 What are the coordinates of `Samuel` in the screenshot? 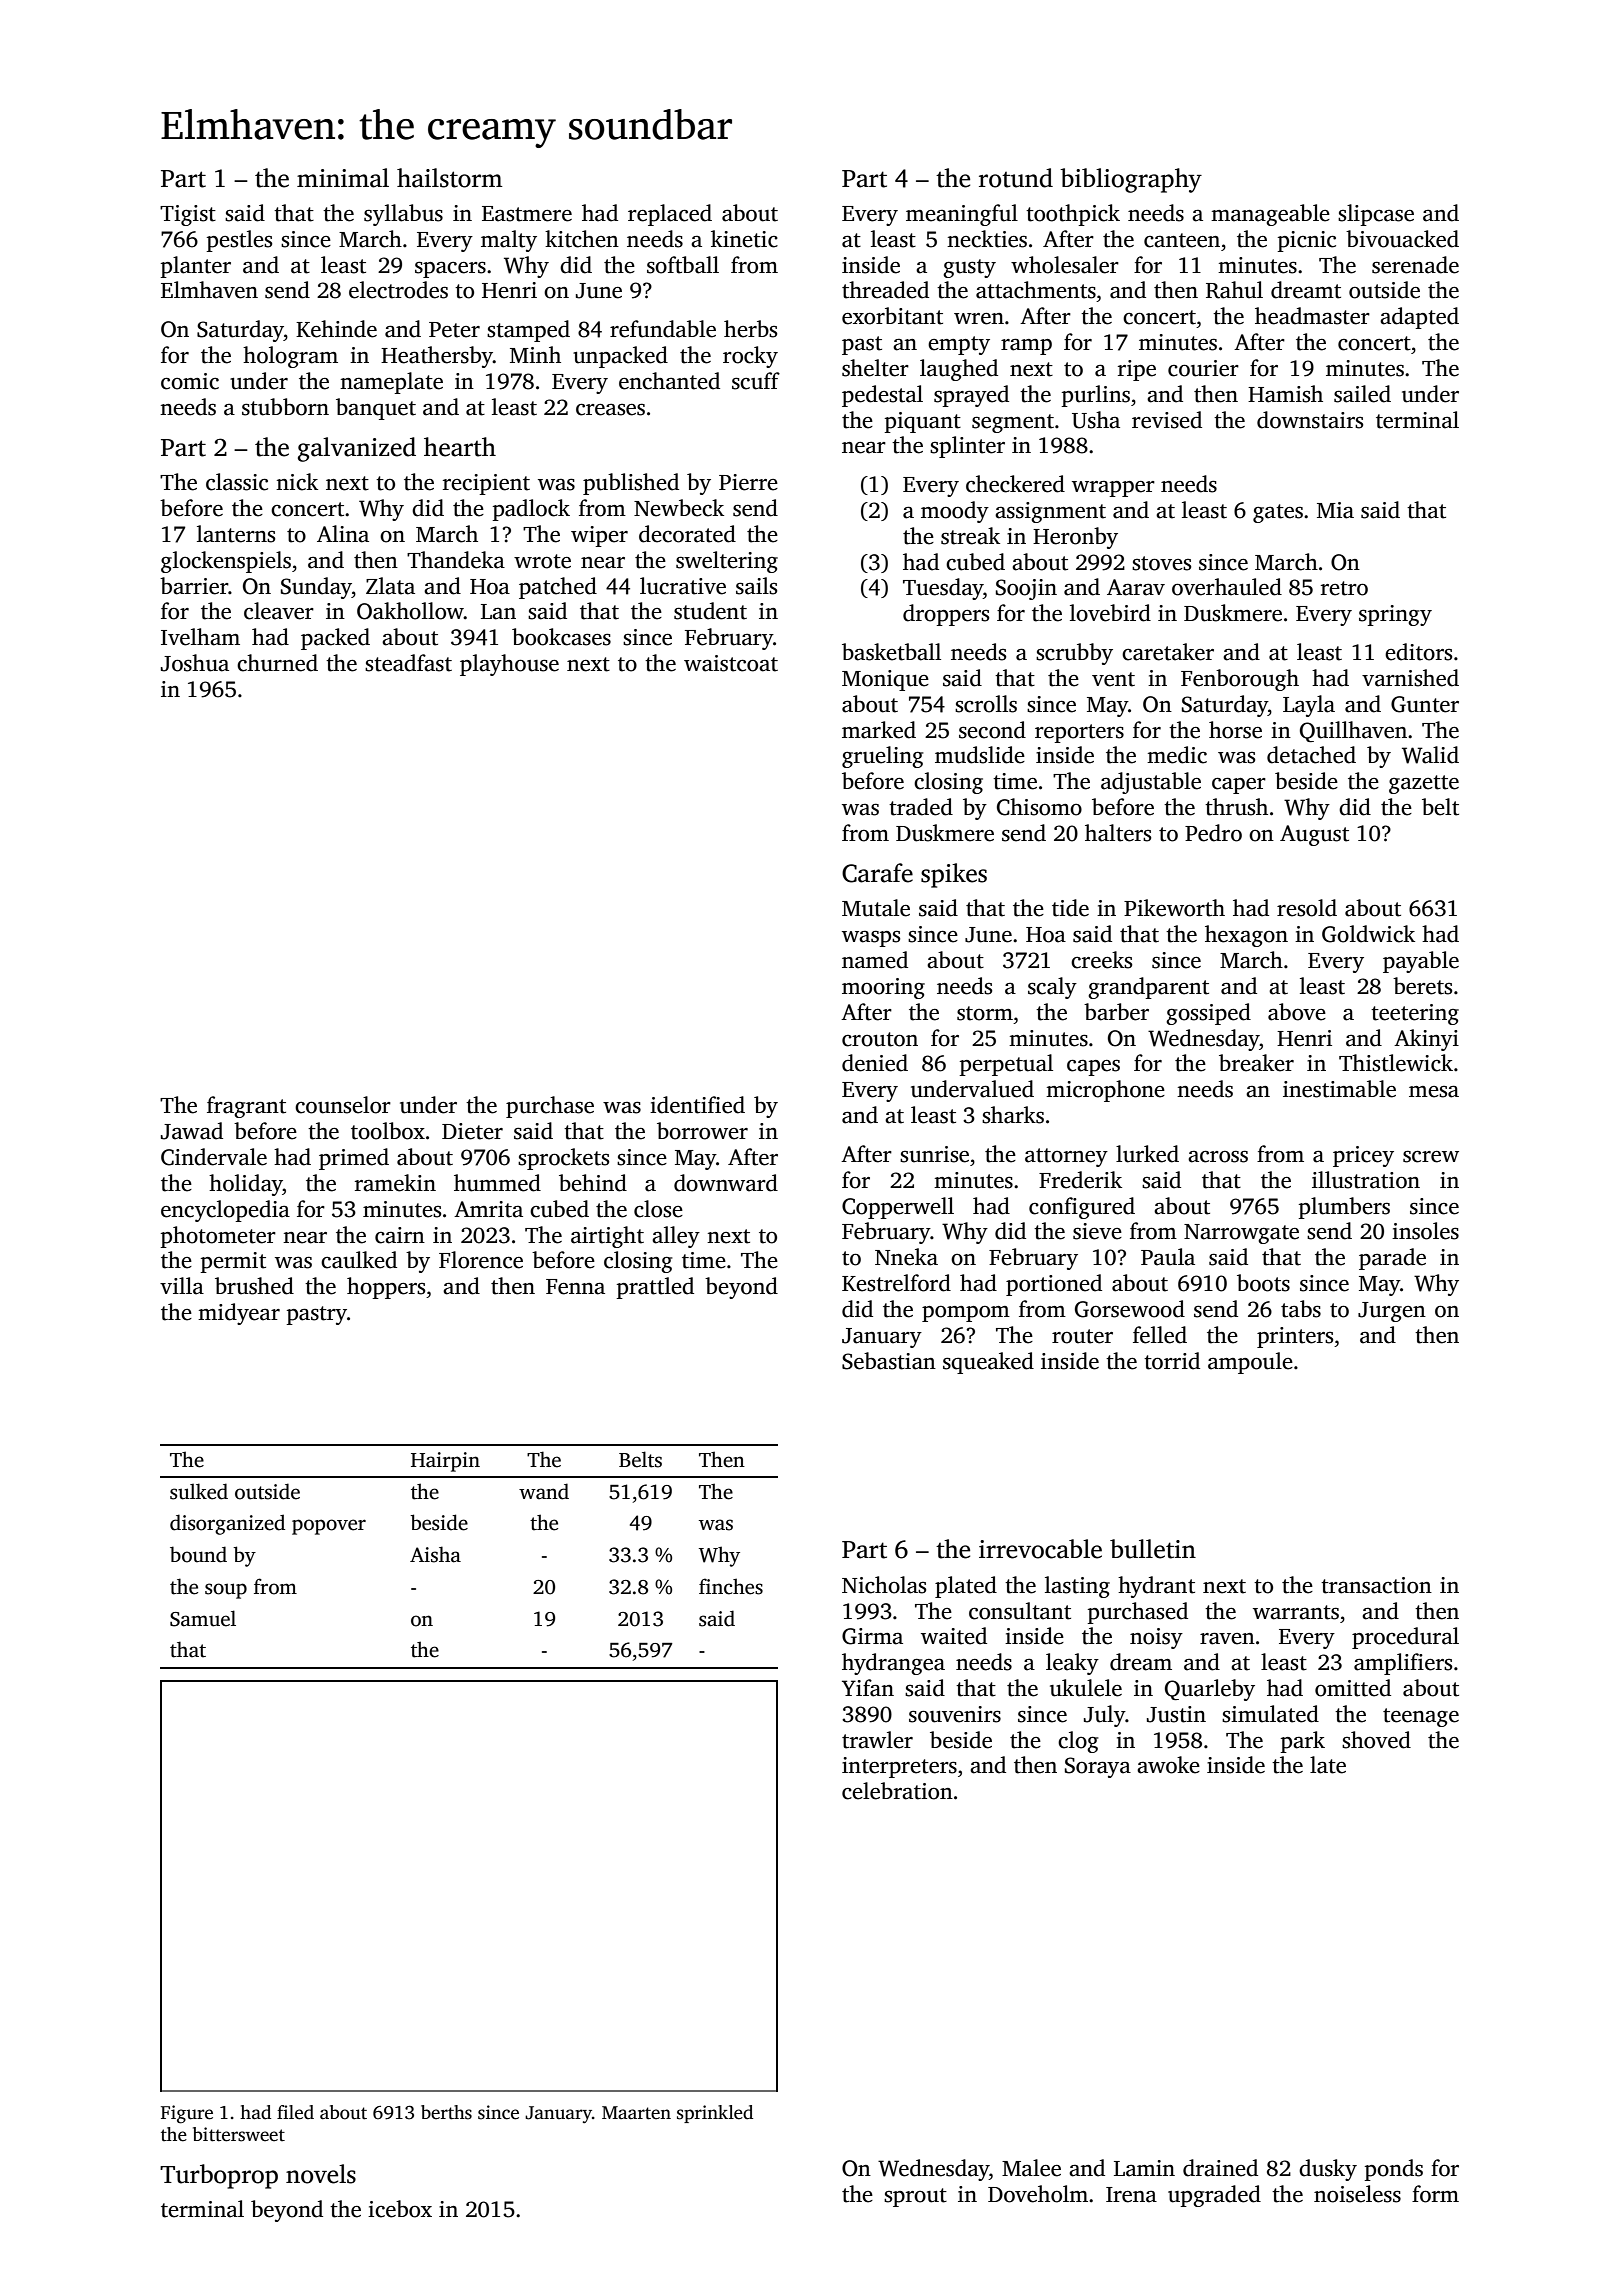 It's located at (203, 1618).
